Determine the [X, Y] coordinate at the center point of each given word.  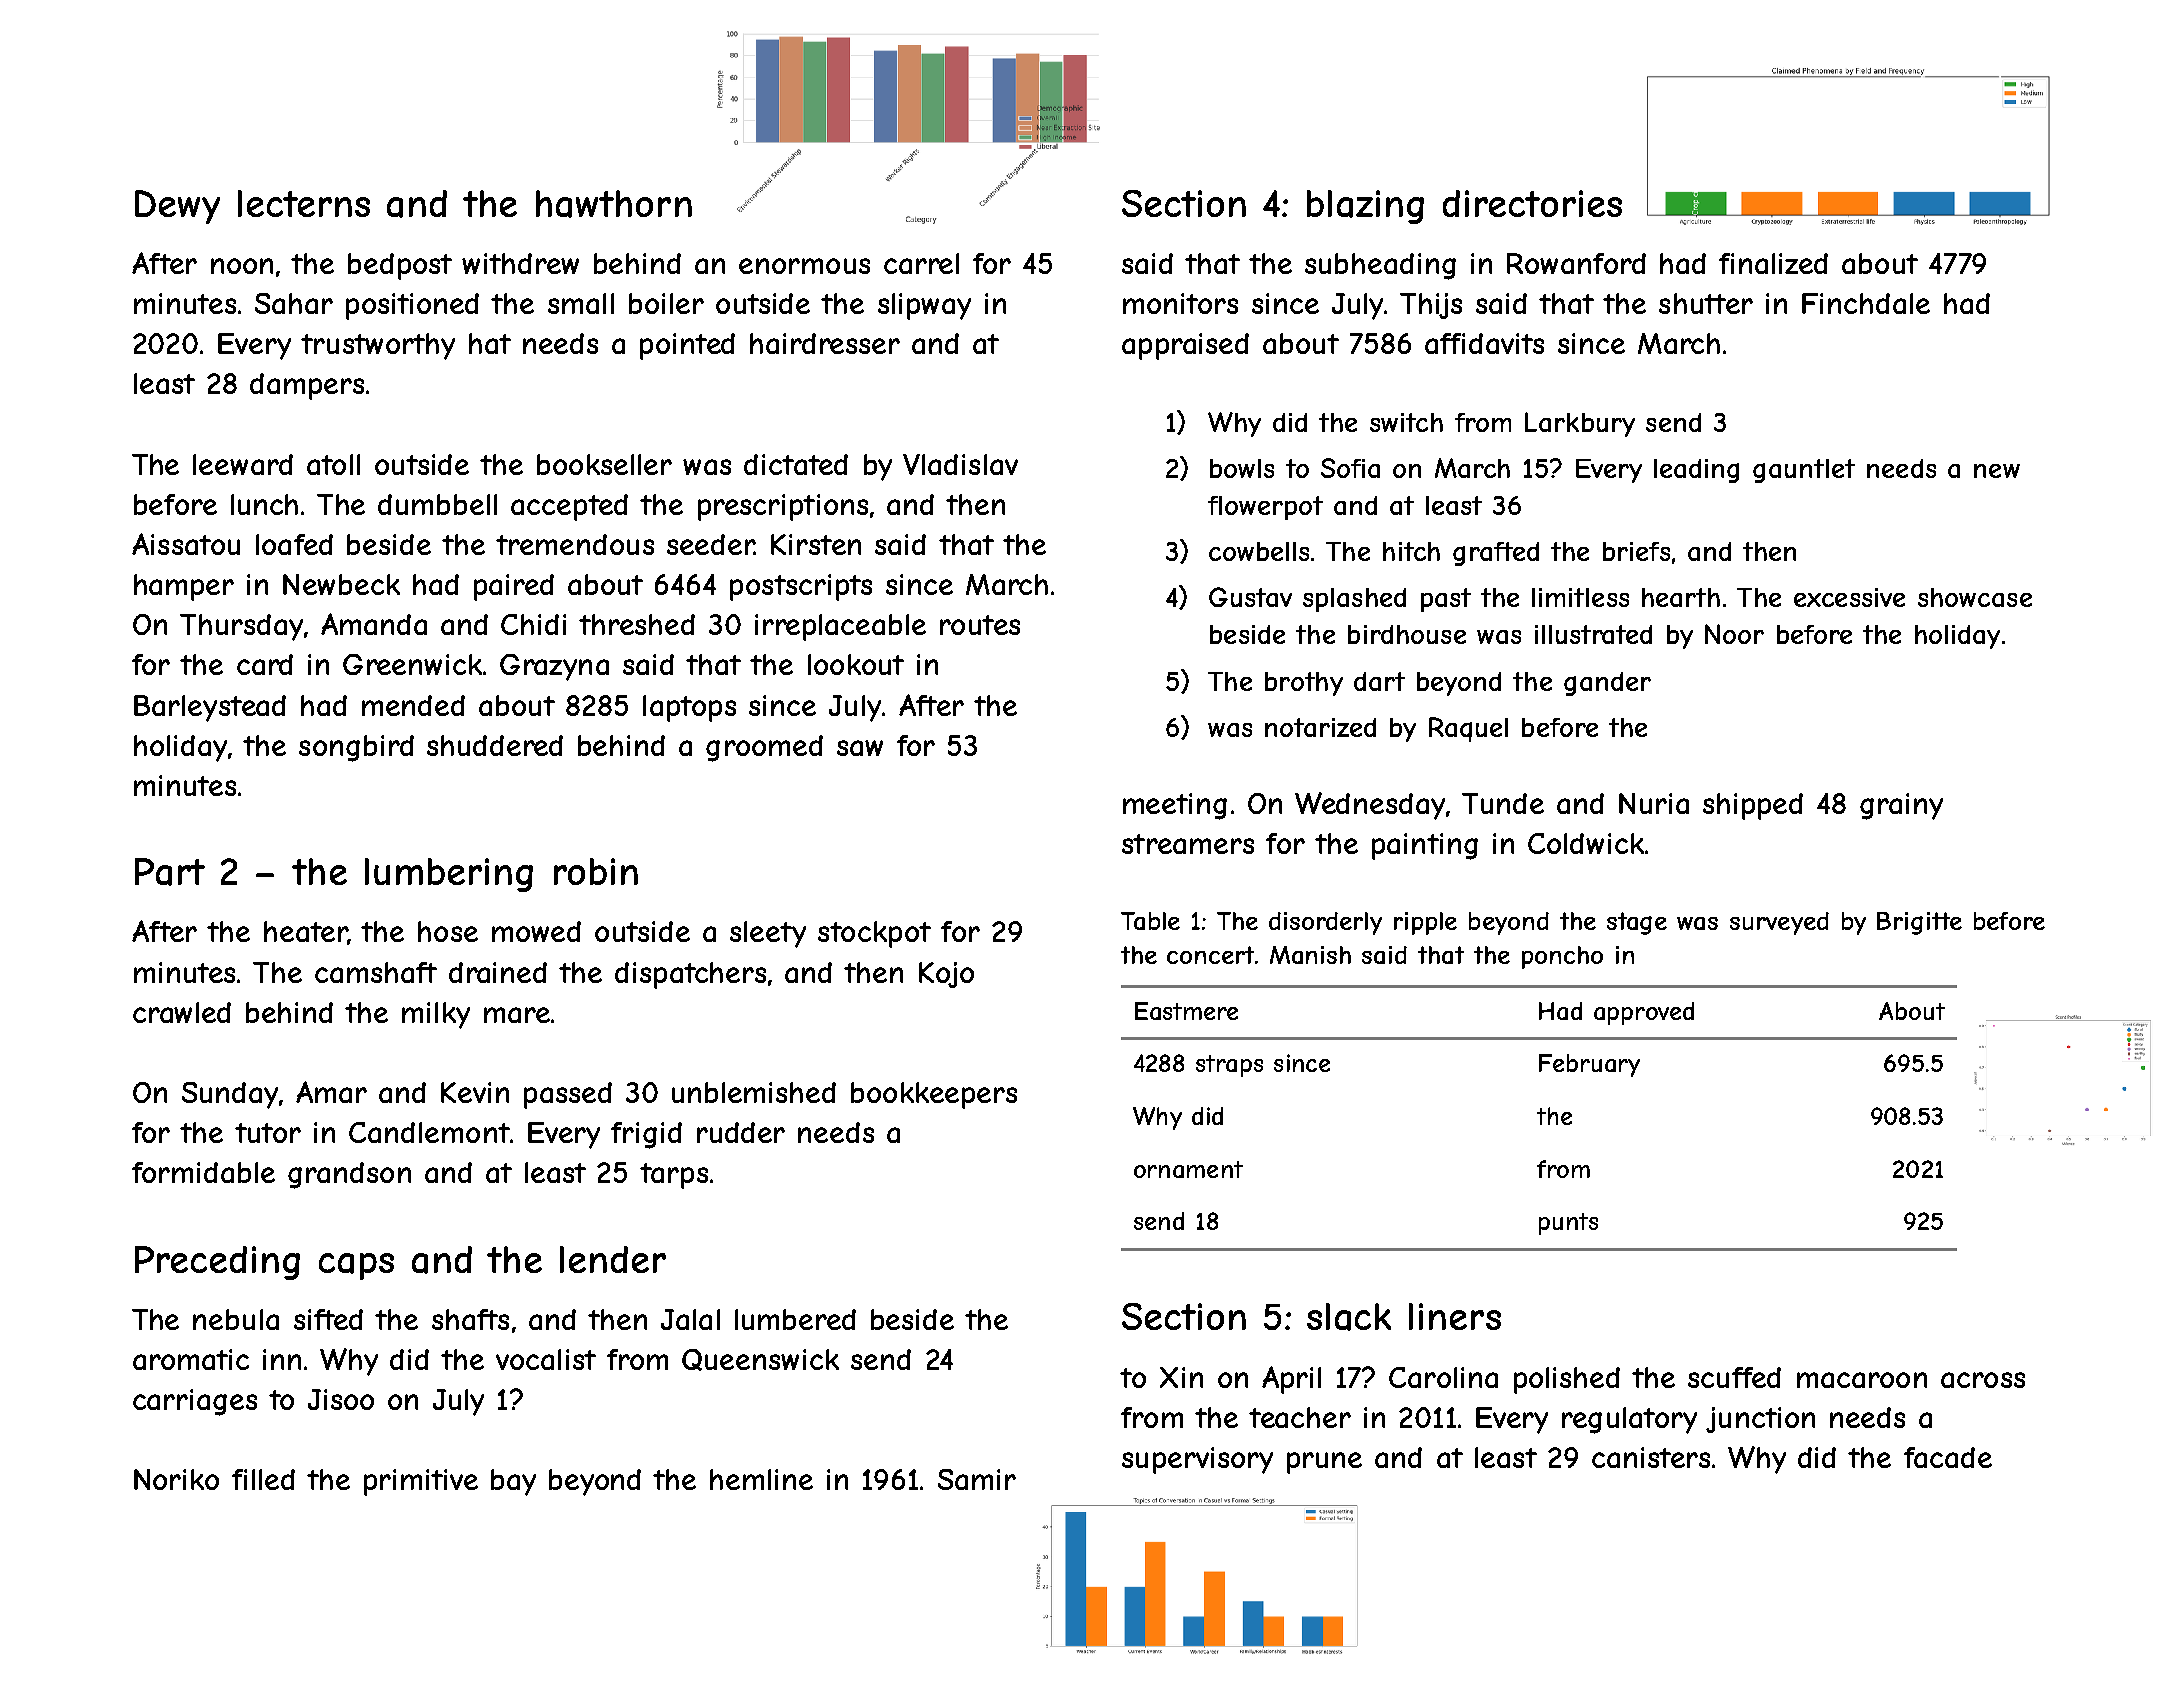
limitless [1580, 597]
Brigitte [1919, 923]
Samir [977, 1479]
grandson [349, 1175]
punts [1568, 1224]
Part [170, 872]
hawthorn [614, 204]
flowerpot [1265, 508]
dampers [307, 386]
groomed [764, 748]
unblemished [754, 1092]
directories [1532, 203]
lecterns [304, 203]
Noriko [176, 1479]
